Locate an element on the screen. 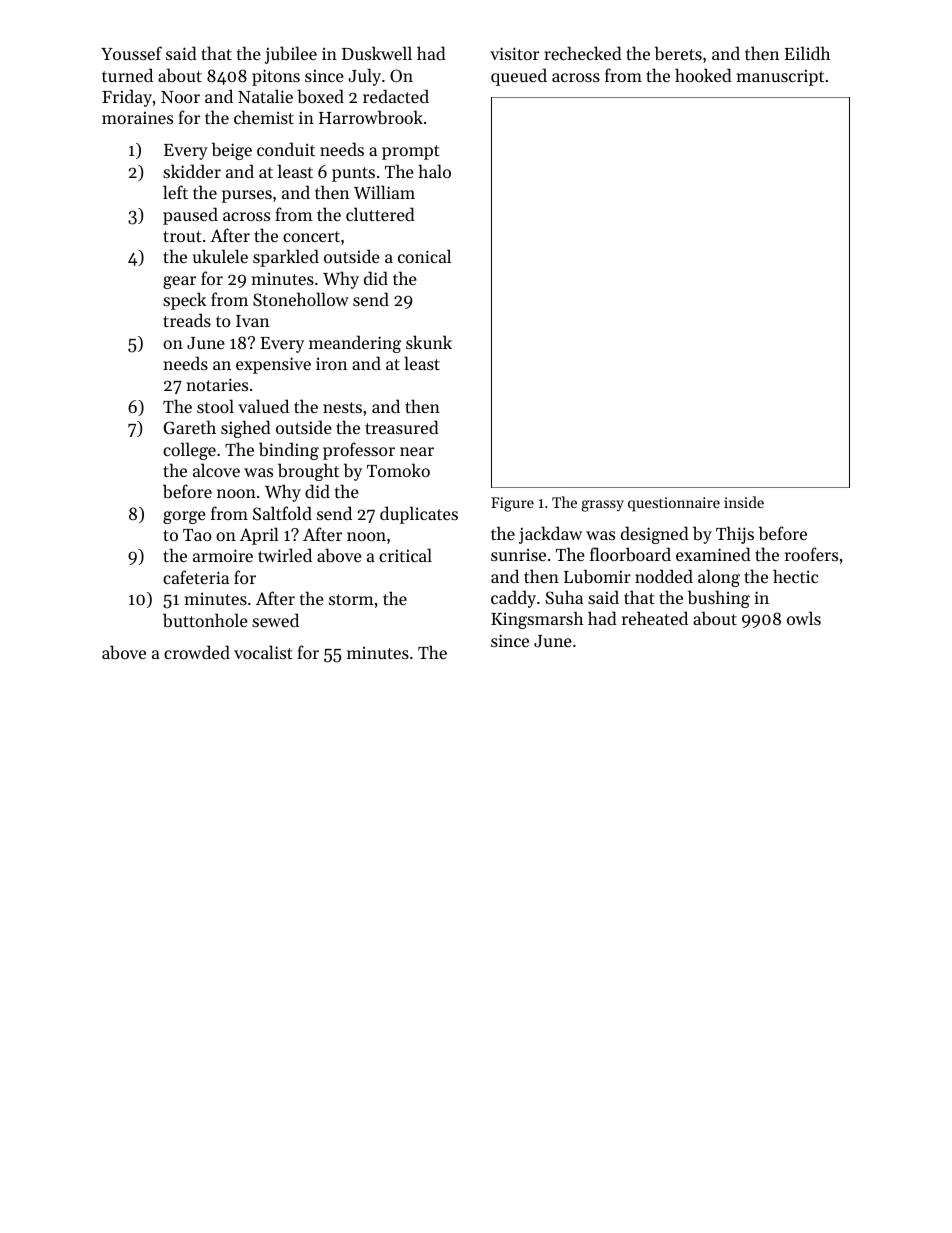 The height and width of the screenshot is (1233, 952). visitor is located at coordinates (514, 53).
